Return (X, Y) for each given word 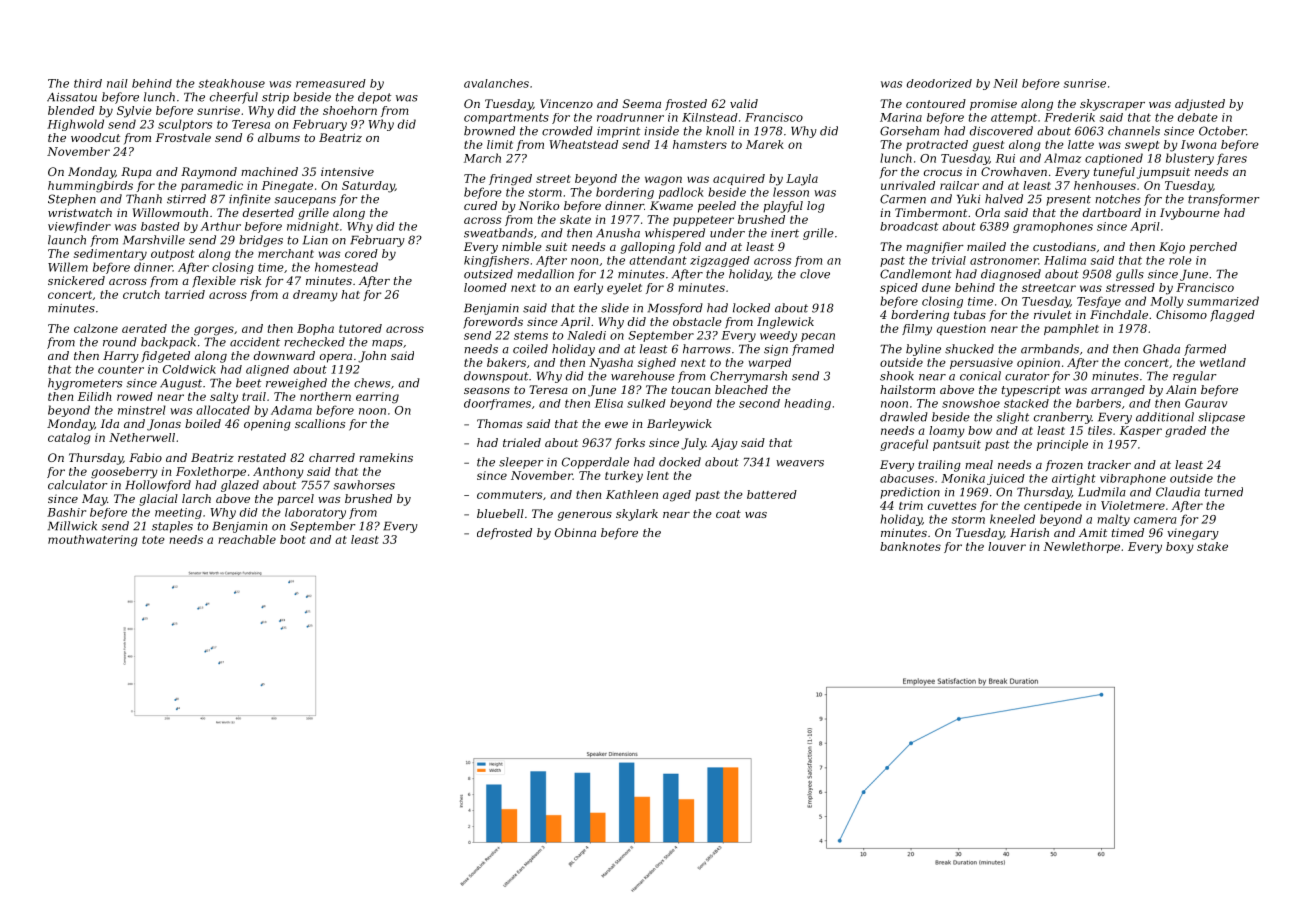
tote (153, 540)
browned (489, 131)
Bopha (315, 329)
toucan (691, 390)
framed (813, 350)
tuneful (1114, 173)
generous (585, 516)
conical (980, 376)
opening (267, 425)
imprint (618, 132)
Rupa (136, 173)
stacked (1026, 403)
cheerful (234, 98)
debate (1198, 117)
